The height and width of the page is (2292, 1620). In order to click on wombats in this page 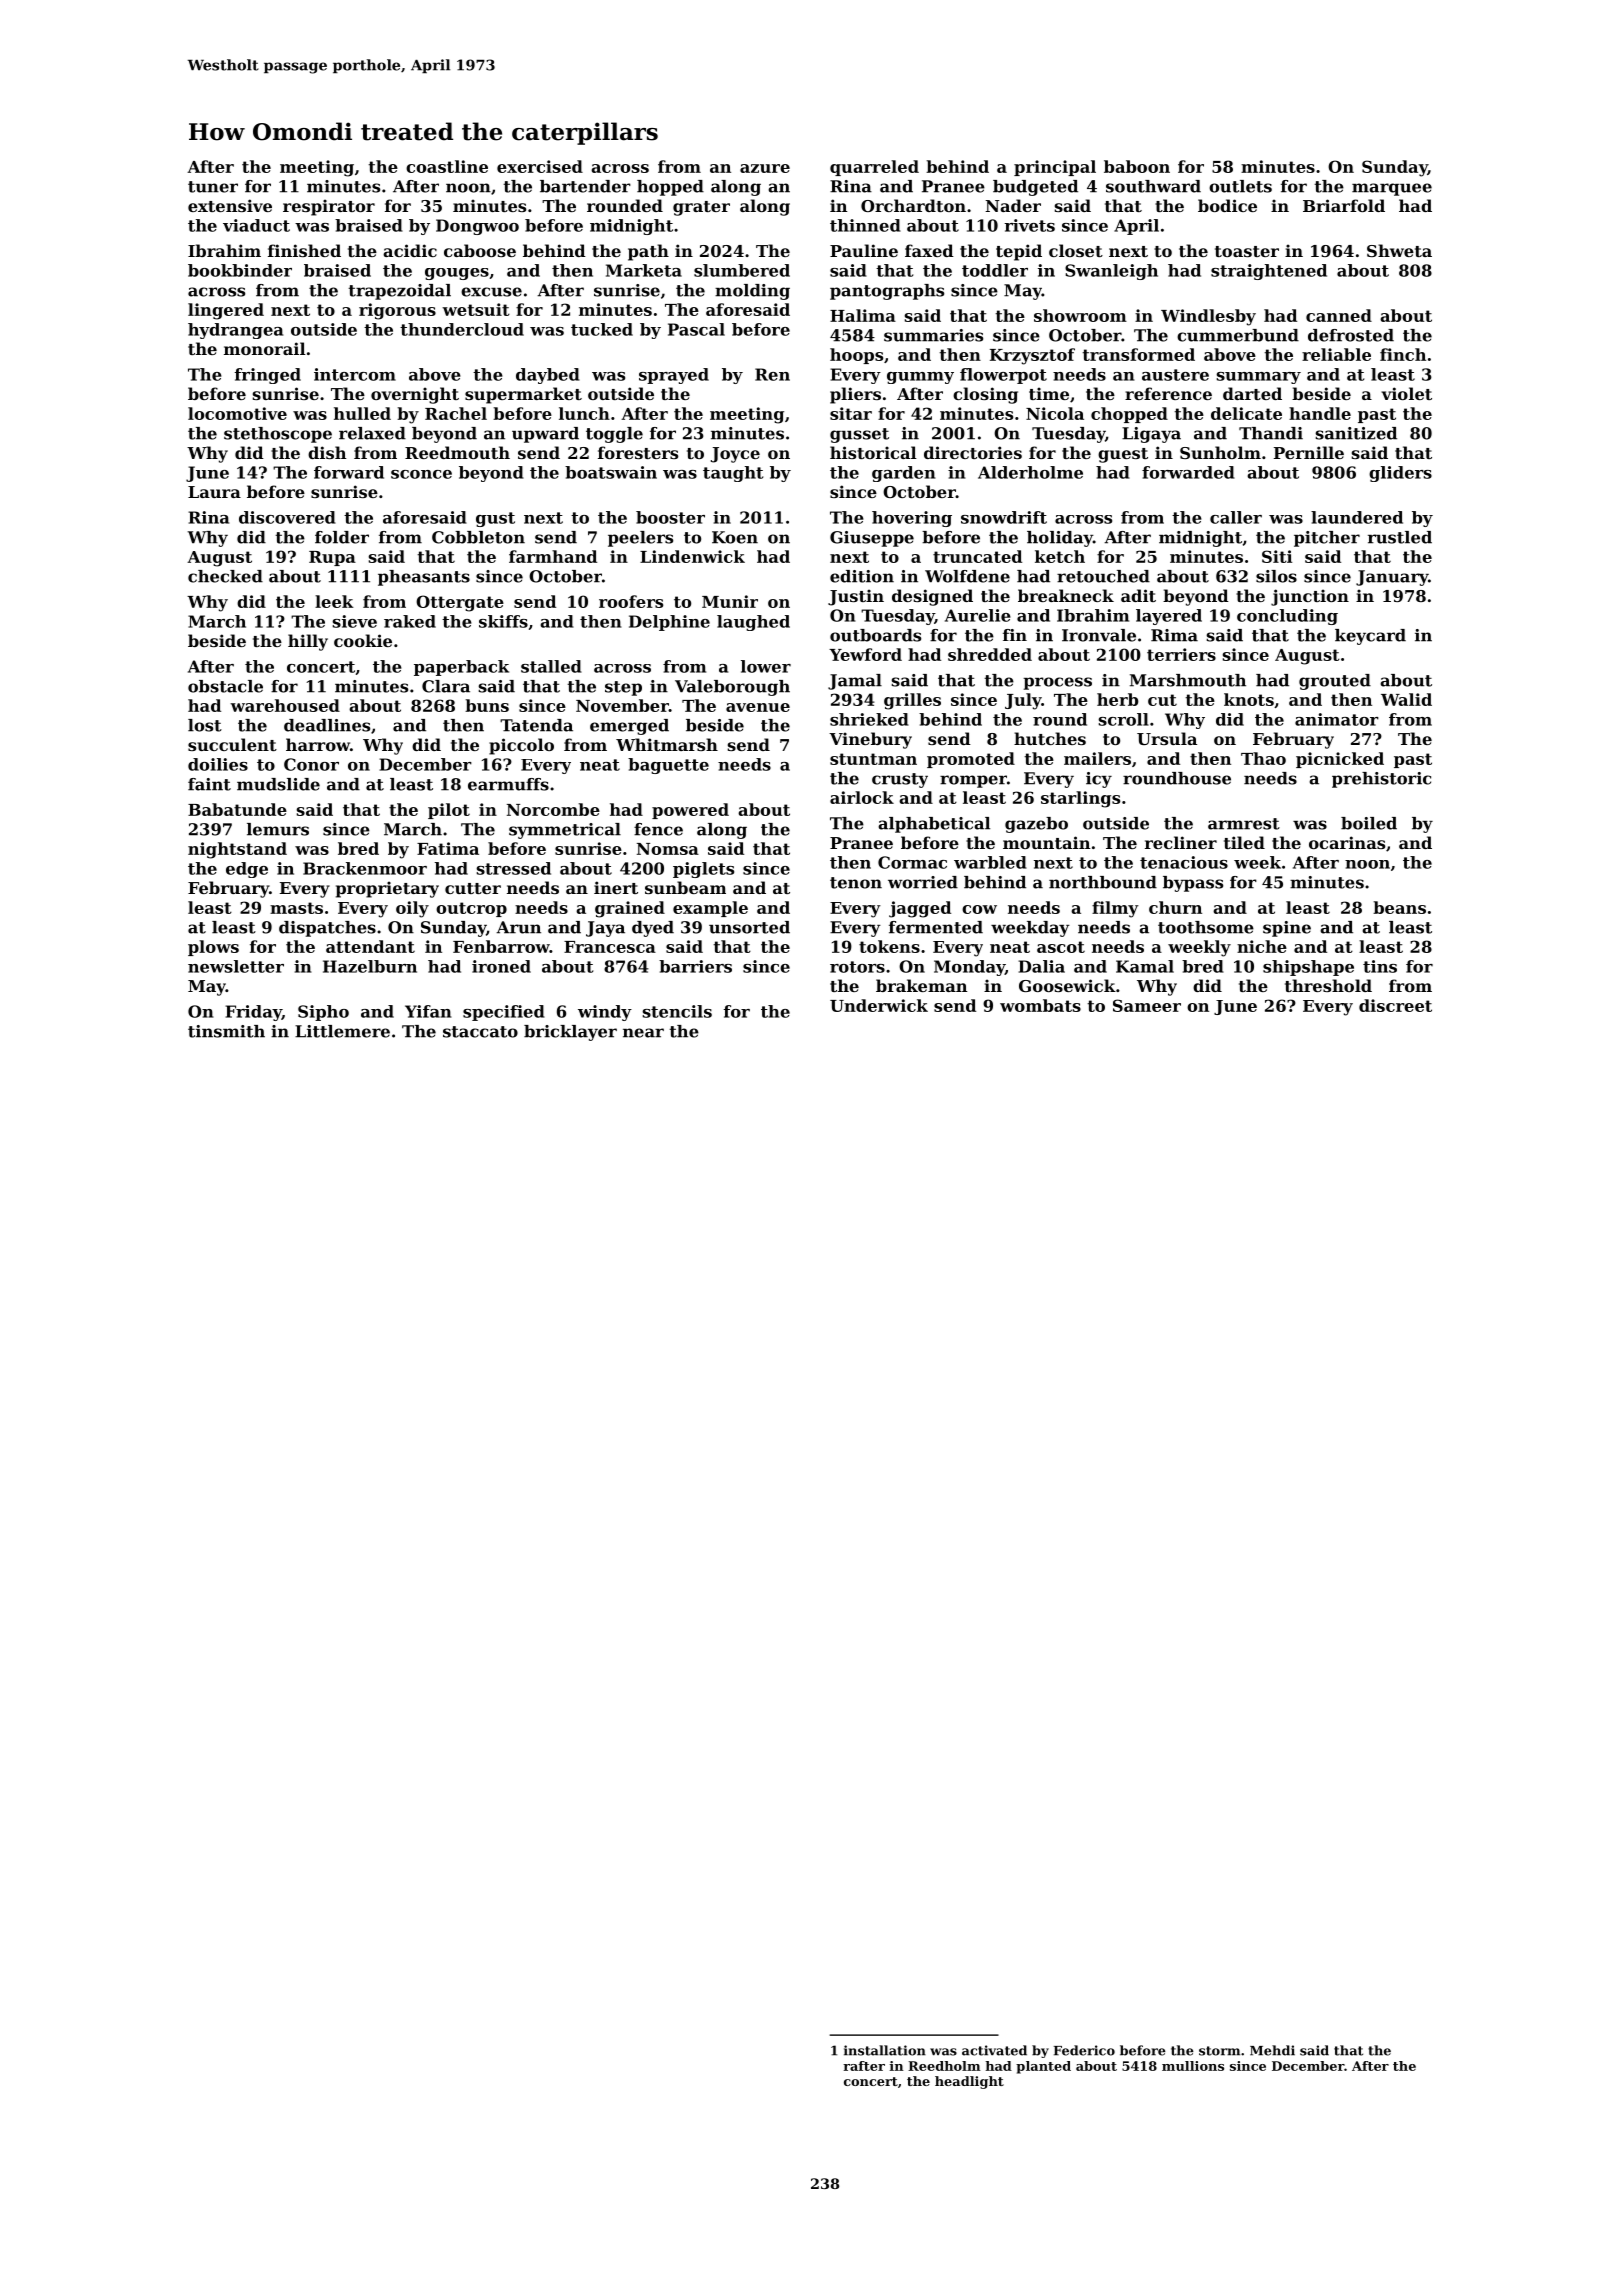, I will do `click(1040, 1005)`.
